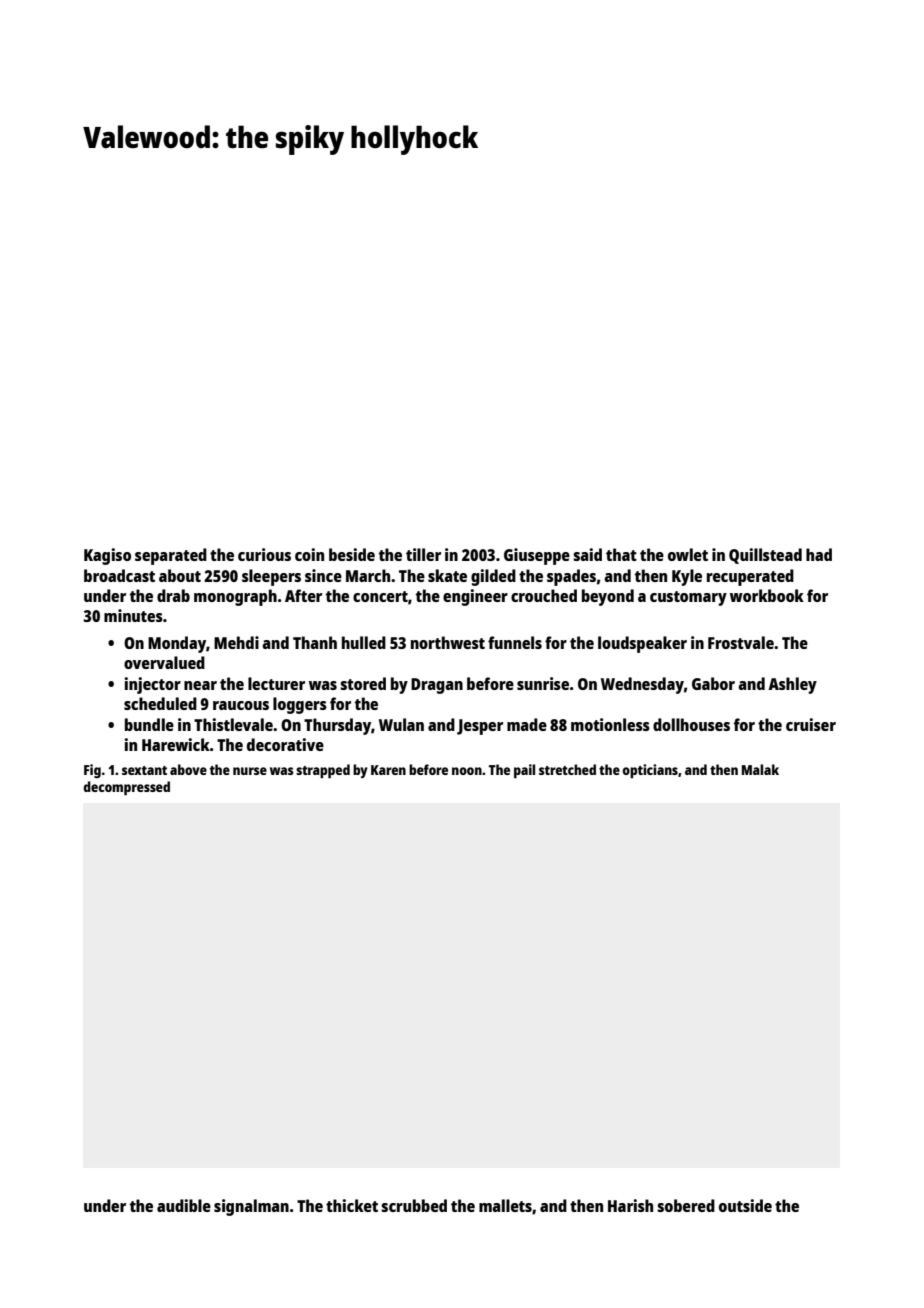  I want to click on audible, so click(184, 1205).
